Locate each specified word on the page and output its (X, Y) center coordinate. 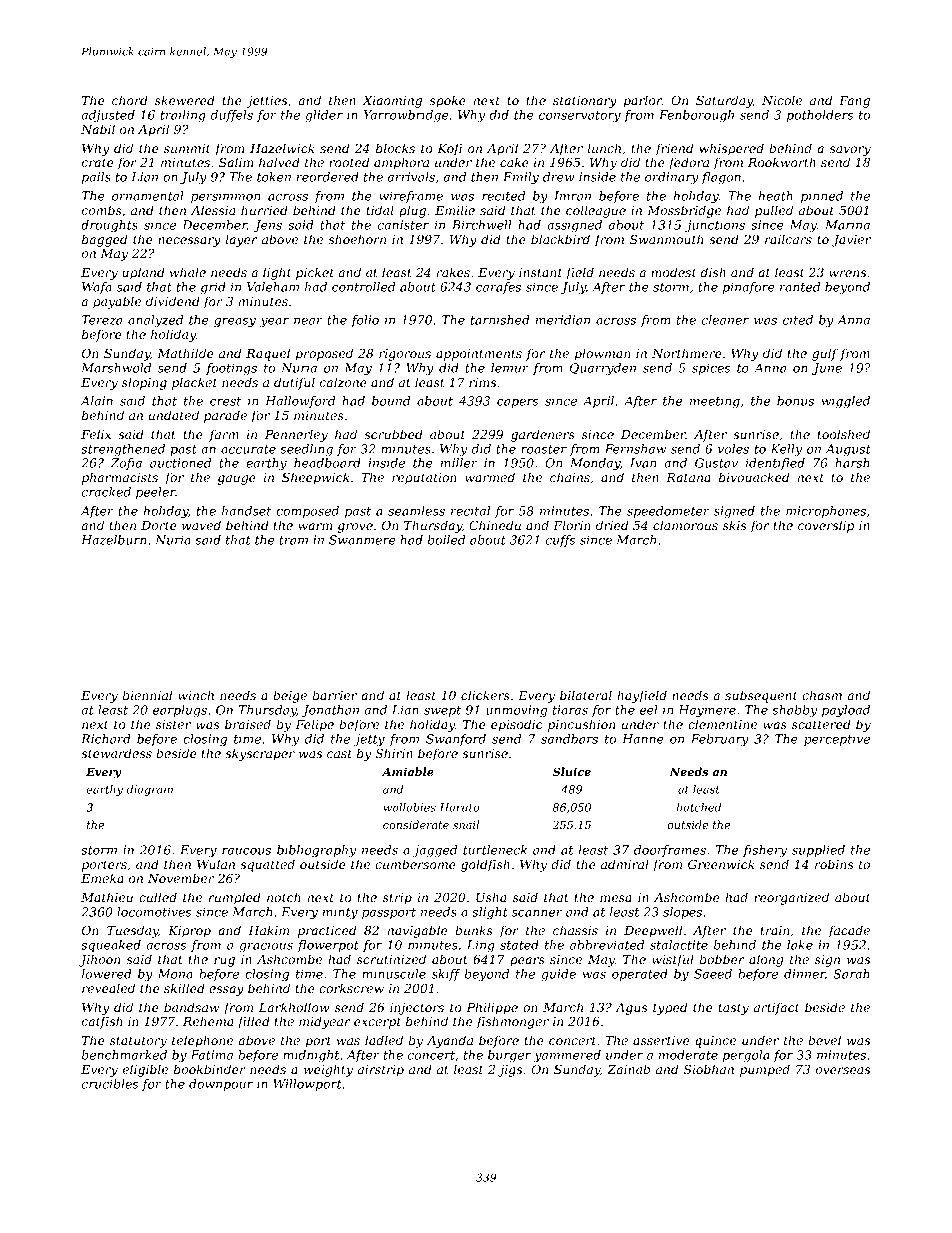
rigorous (405, 355)
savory (850, 151)
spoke (447, 101)
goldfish (485, 865)
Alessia (213, 210)
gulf (825, 354)
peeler (156, 493)
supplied (818, 851)
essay (226, 991)
